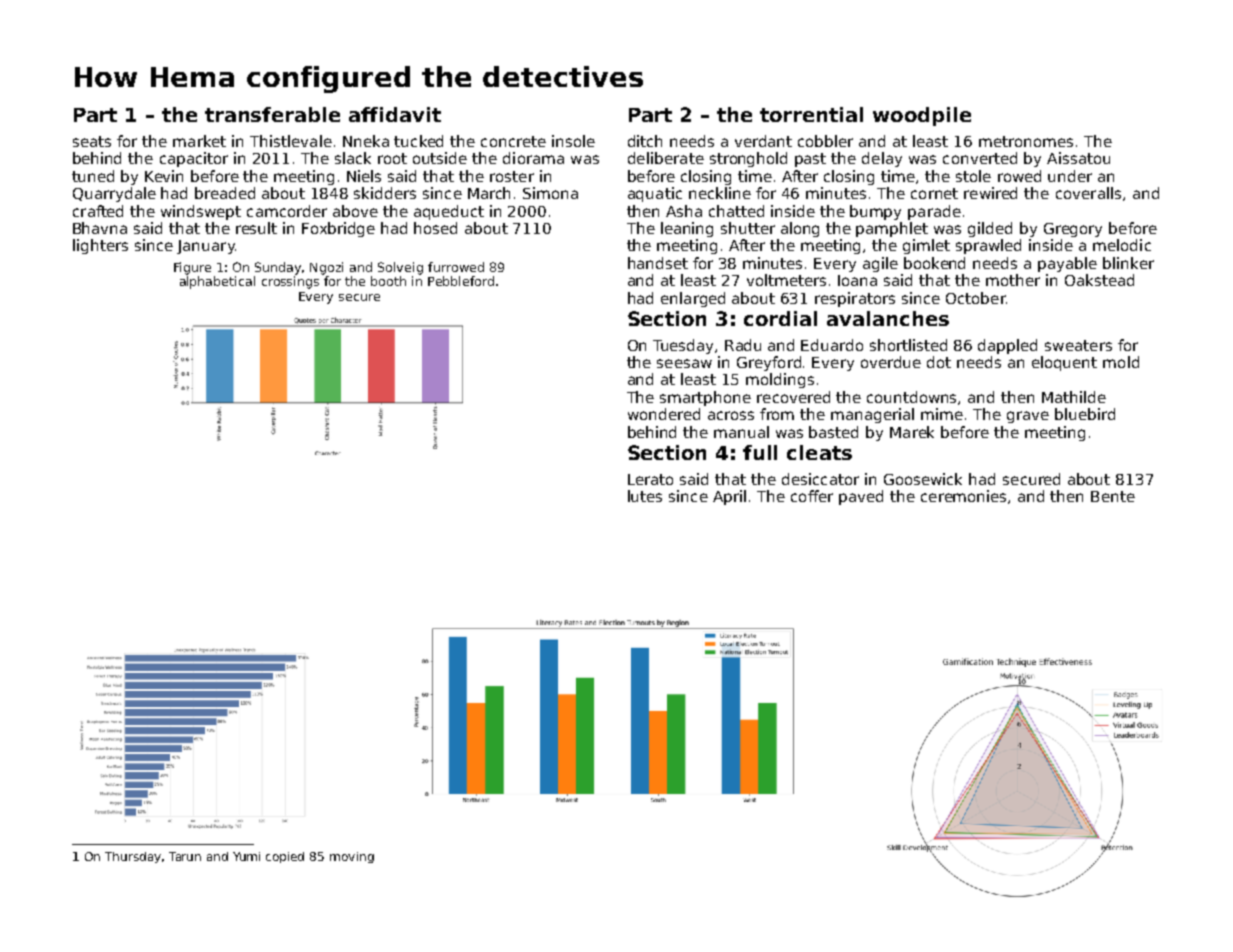 This screenshot has width=1233, height=952. What do you see at coordinates (272, 114) in the screenshot?
I see `transferable` at bounding box center [272, 114].
